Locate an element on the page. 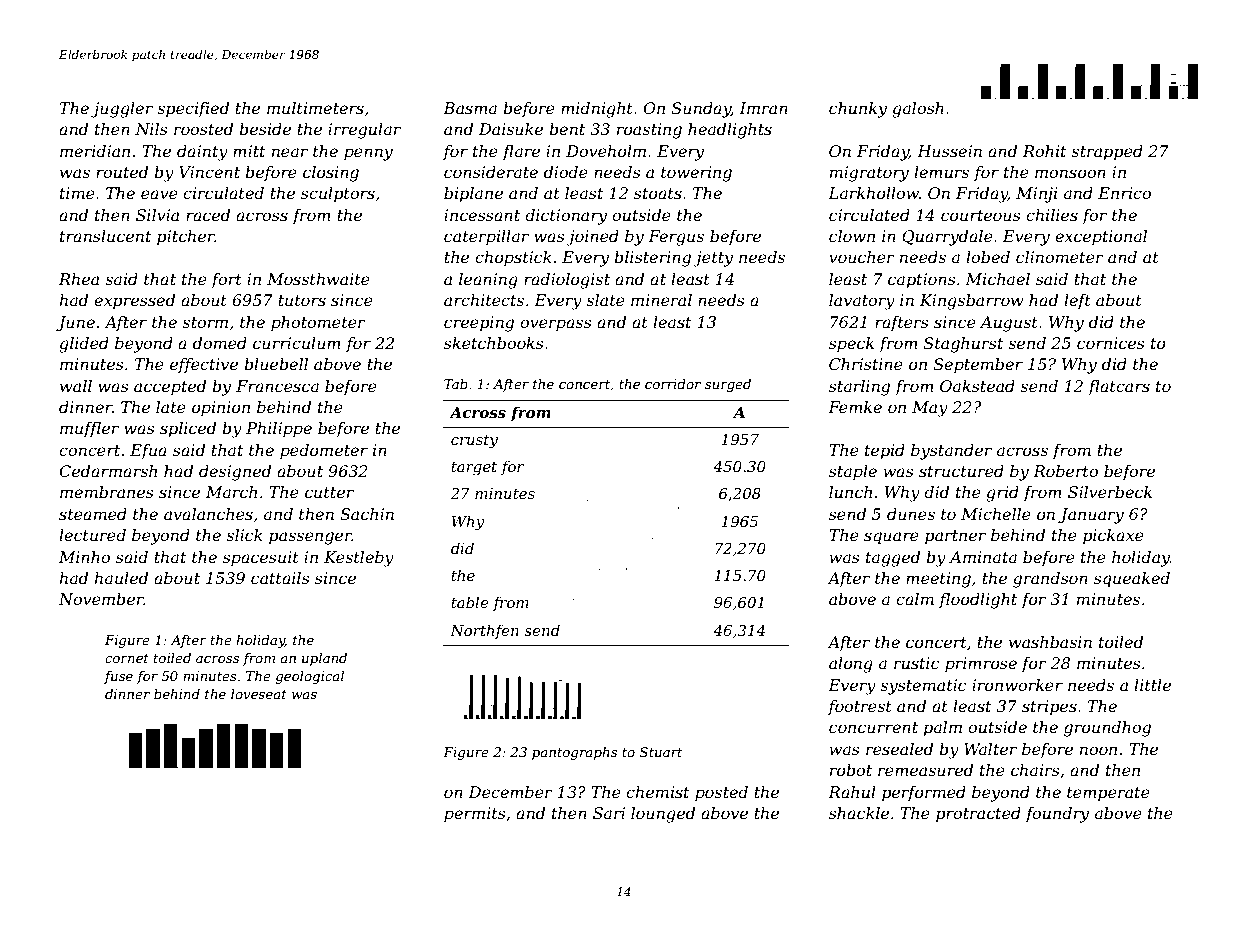 The height and width of the image is (952, 1233). loveseat is located at coordinates (259, 694).
